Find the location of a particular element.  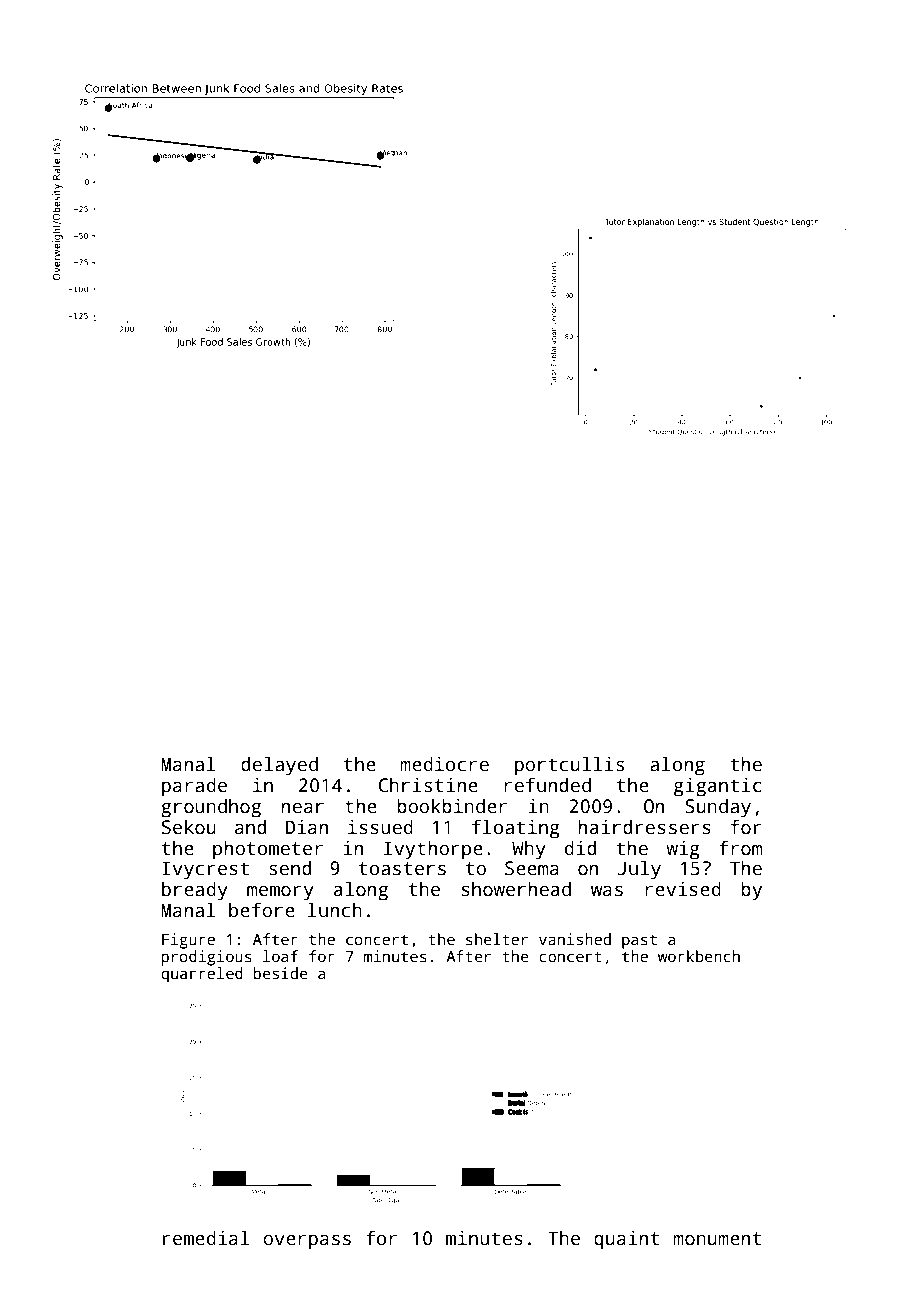

delayed is located at coordinates (279, 766).
